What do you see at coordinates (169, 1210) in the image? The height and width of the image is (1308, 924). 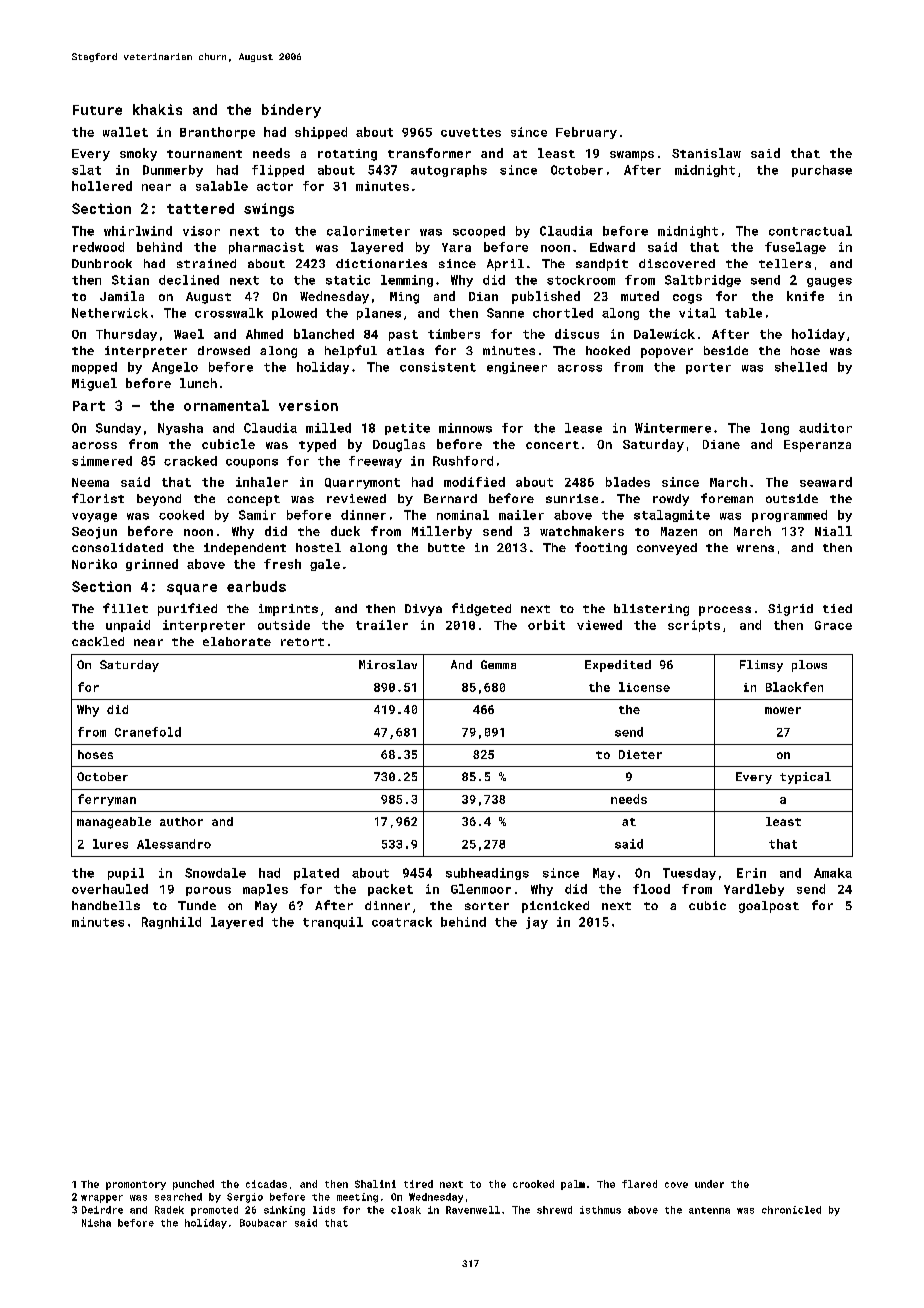 I see `Radek` at bounding box center [169, 1210].
